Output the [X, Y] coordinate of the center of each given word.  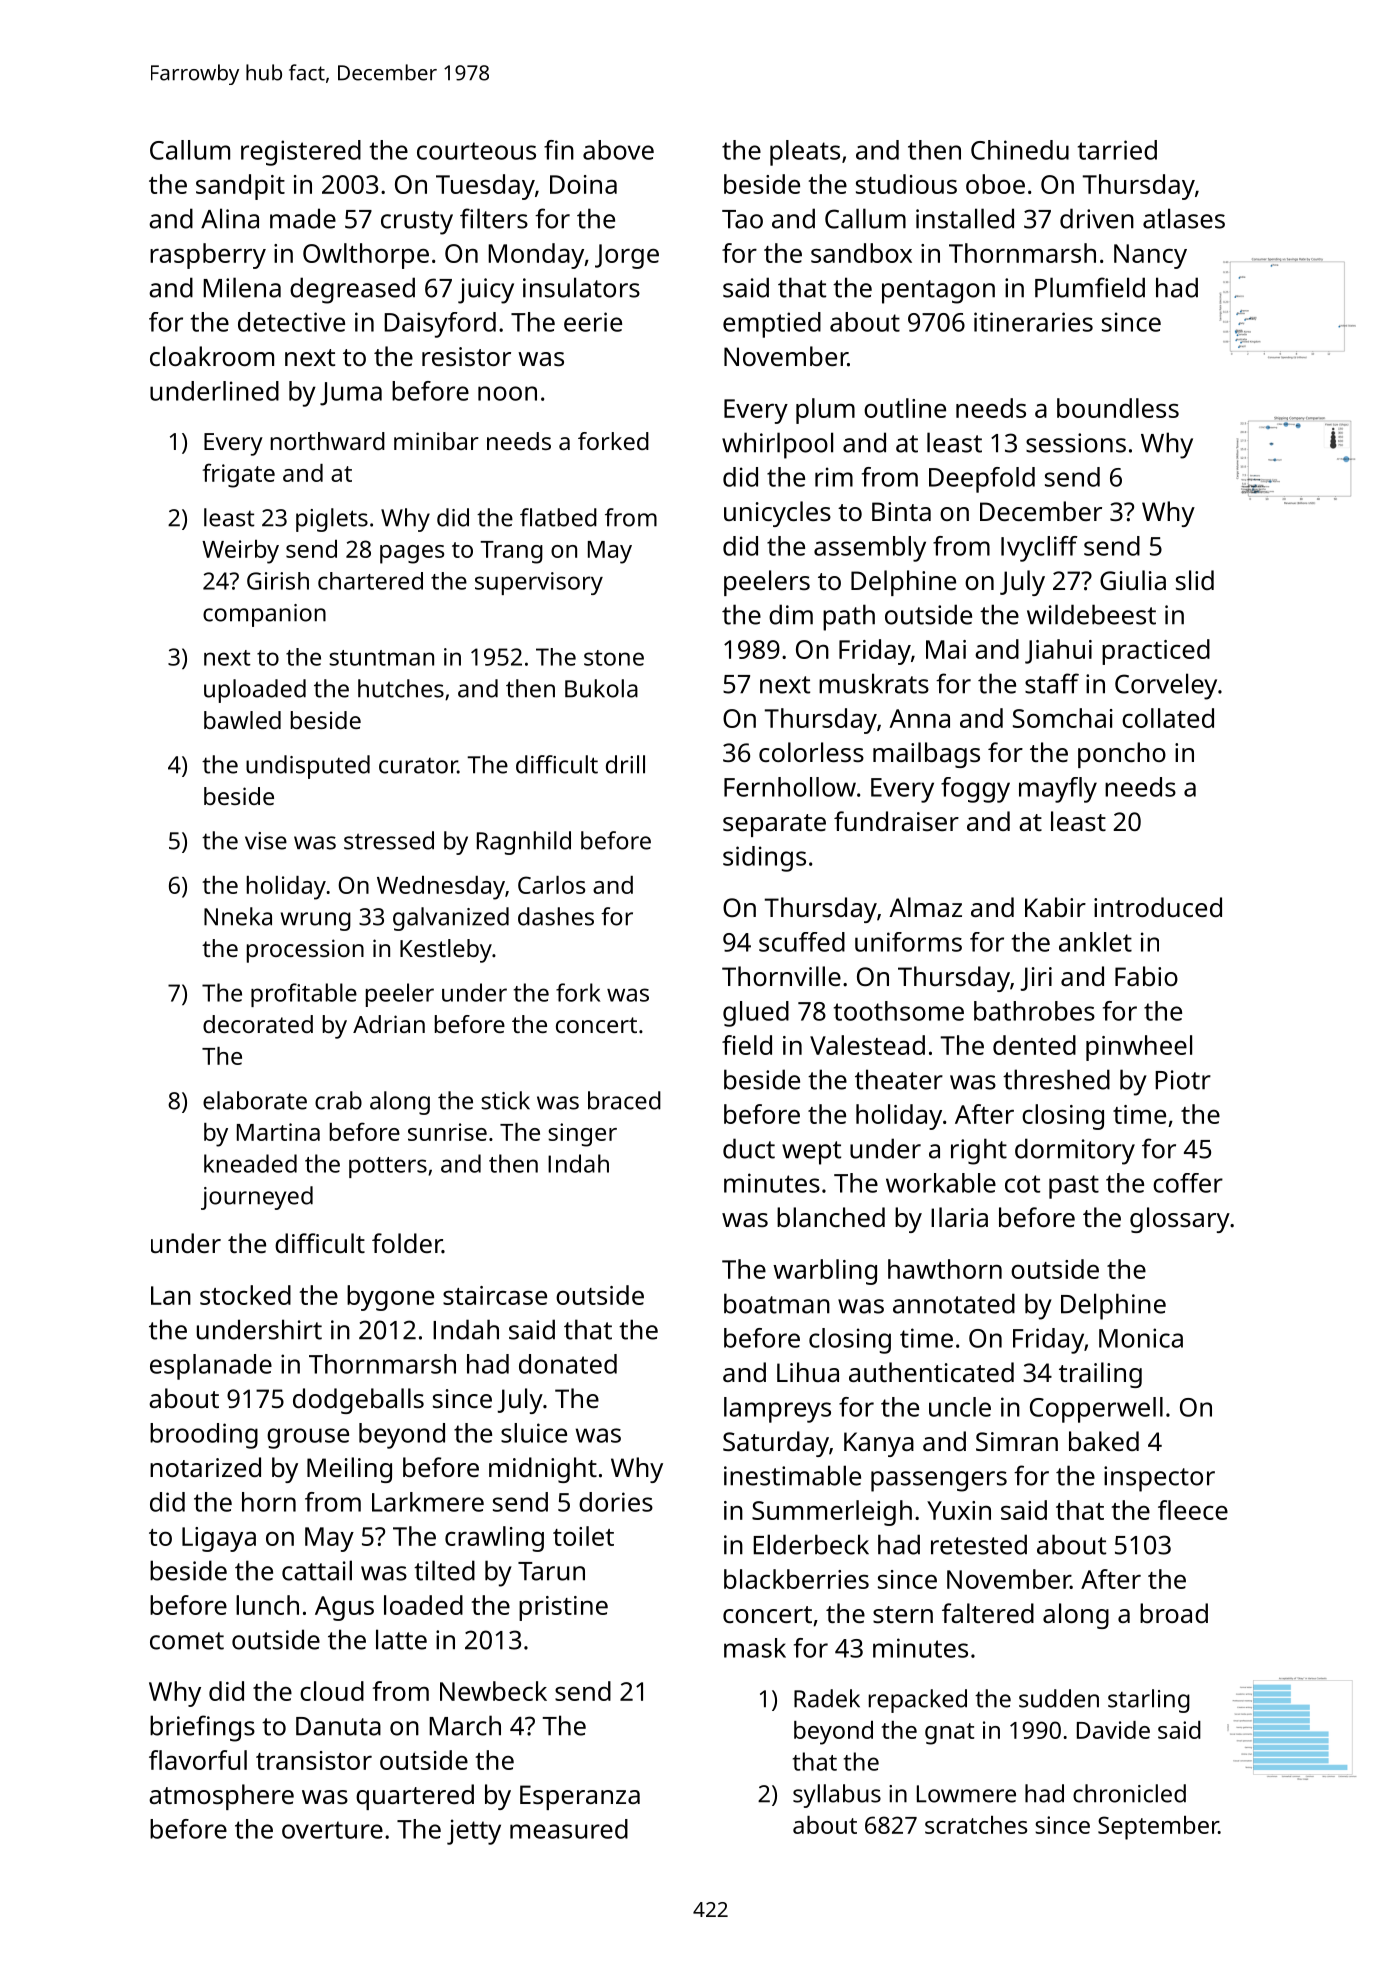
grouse [308, 1438]
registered [301, 153]
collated [1168, 718]
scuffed [802, 942]
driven [1097, 218]
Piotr [1183, 1080]
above [618, 150]
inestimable [792, 1475]
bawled [242, 720]
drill [625, 764]
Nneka [238, 916]
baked [1104, 1441]
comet [187, 1641]
